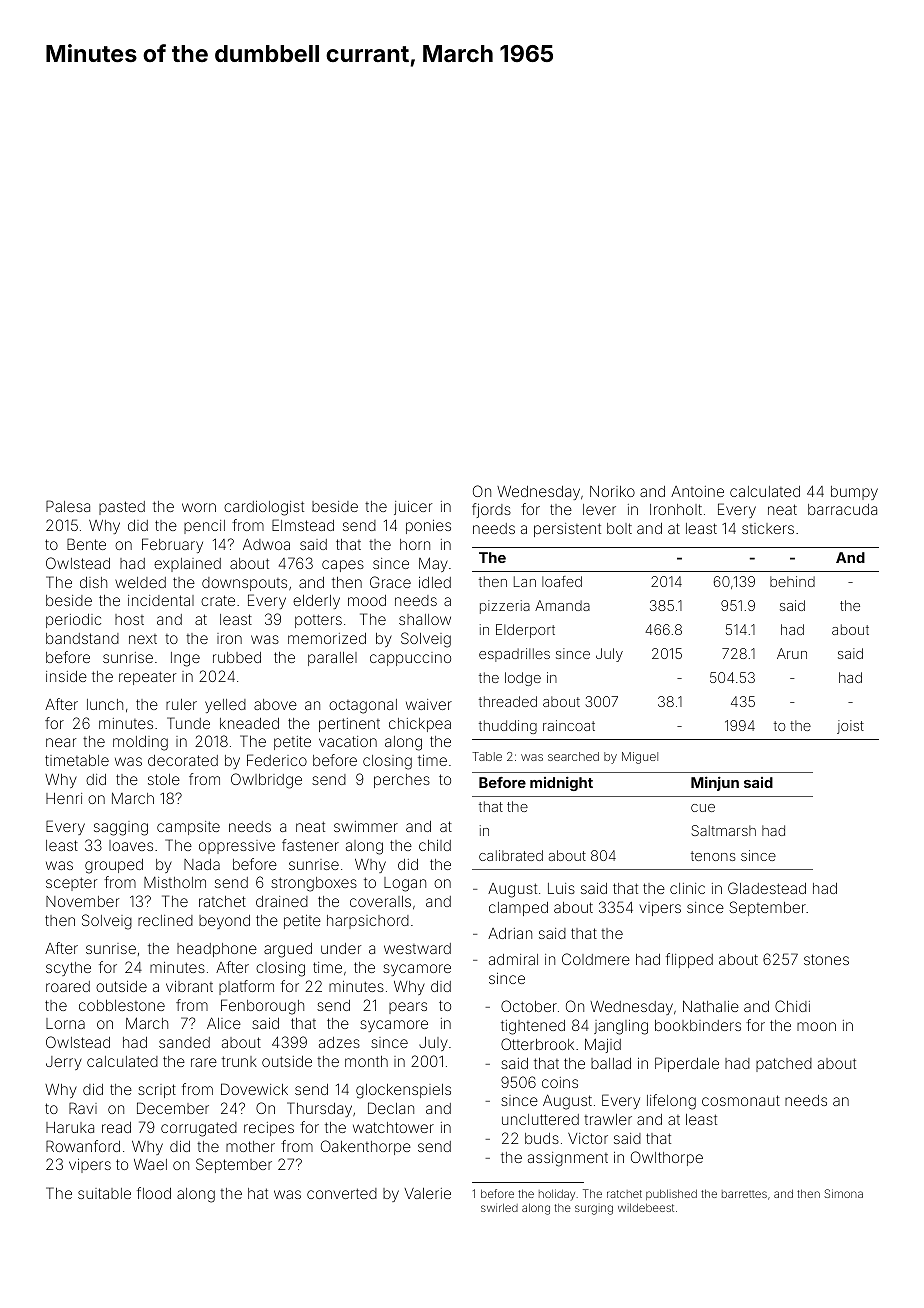 The height and width of the document is (1308, 924). I want to click on Bente, so click(86, 544).
